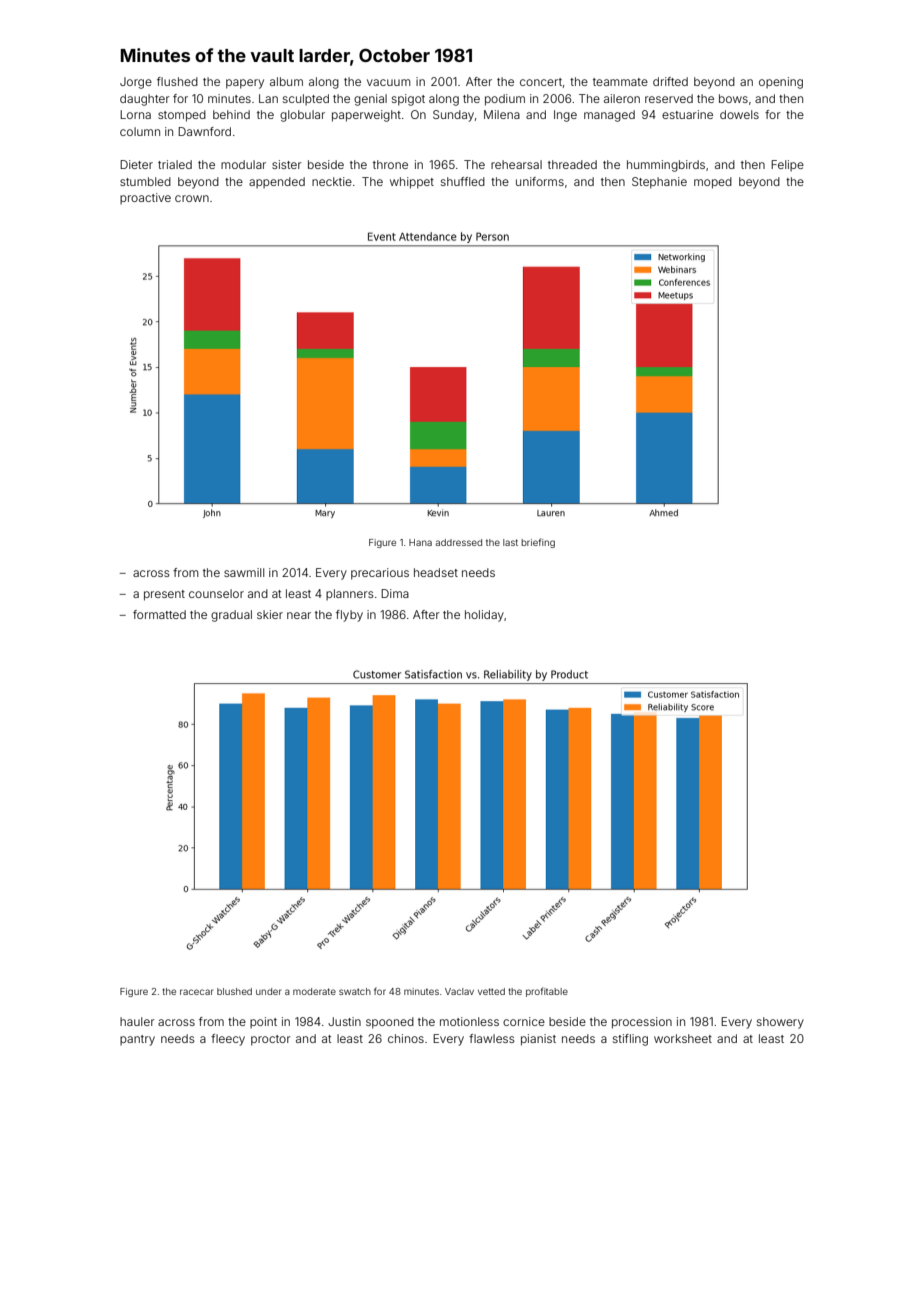 The width and height of the screenshot is (924, 1308). Describe the element at coordinates (159, 614) in the screenshot. I see `formatted` at that location.
